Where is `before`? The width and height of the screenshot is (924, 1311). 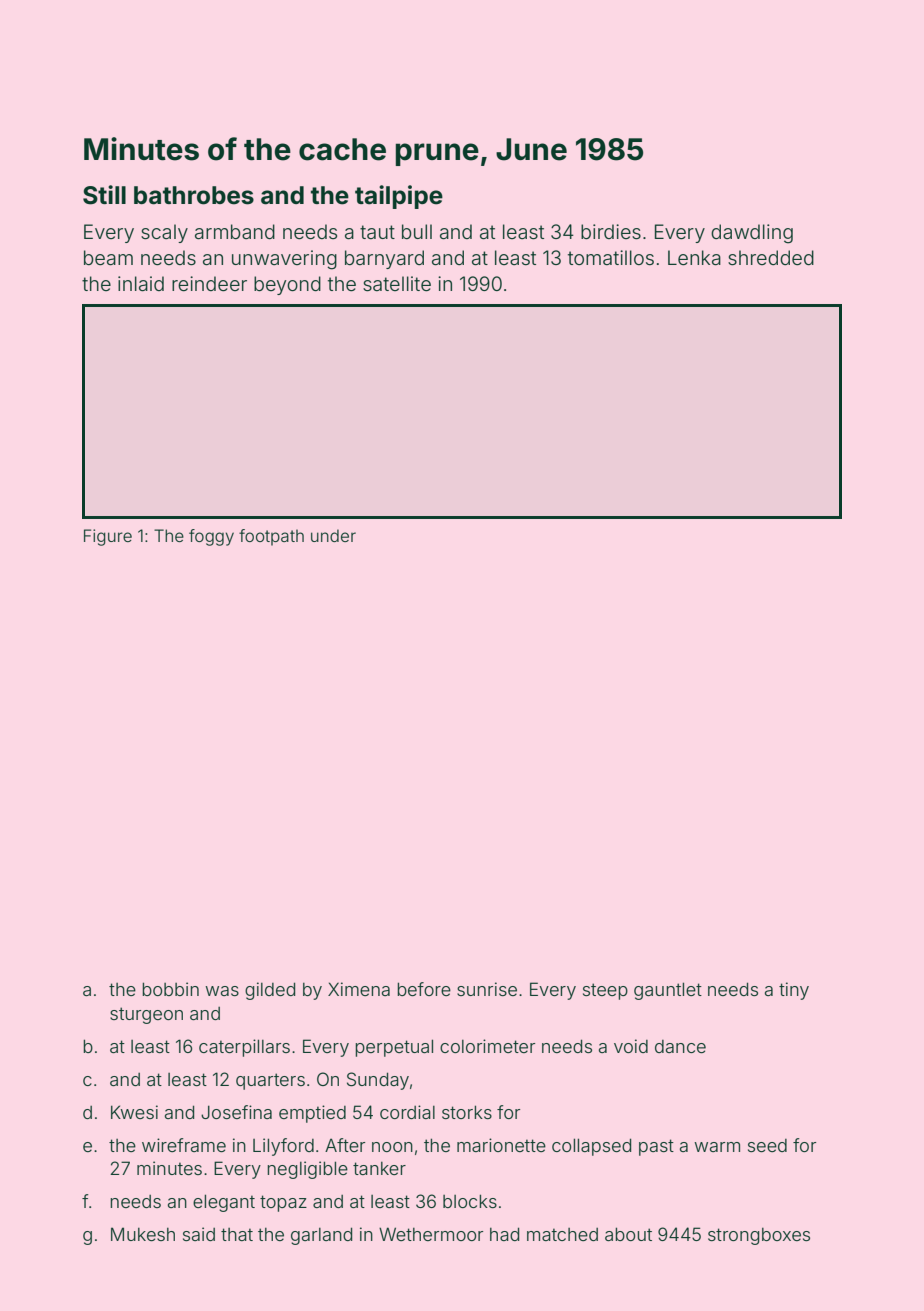
before is located at coordinates (424, 989).
